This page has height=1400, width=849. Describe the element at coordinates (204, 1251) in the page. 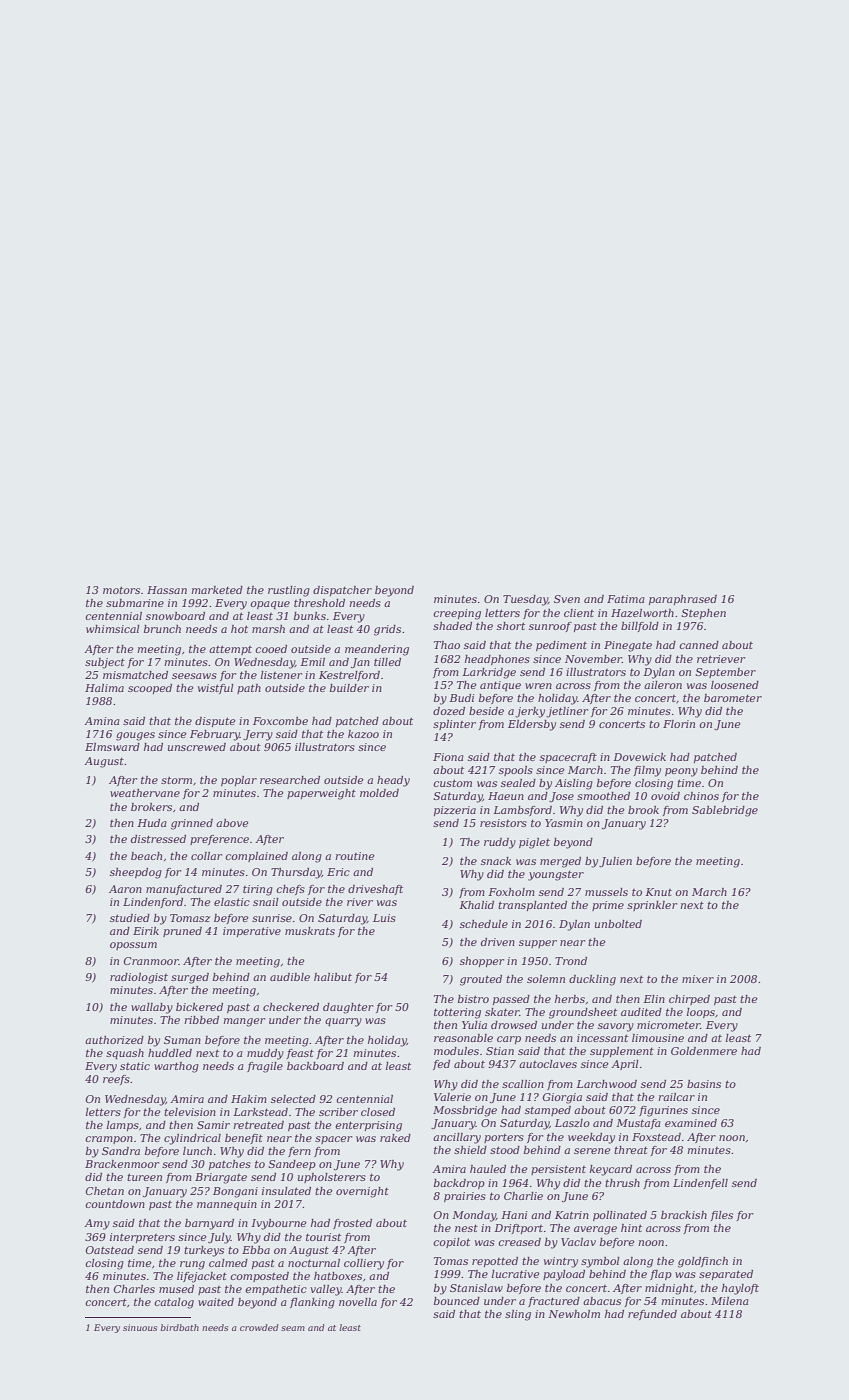

I see `turkeys` at that location.
